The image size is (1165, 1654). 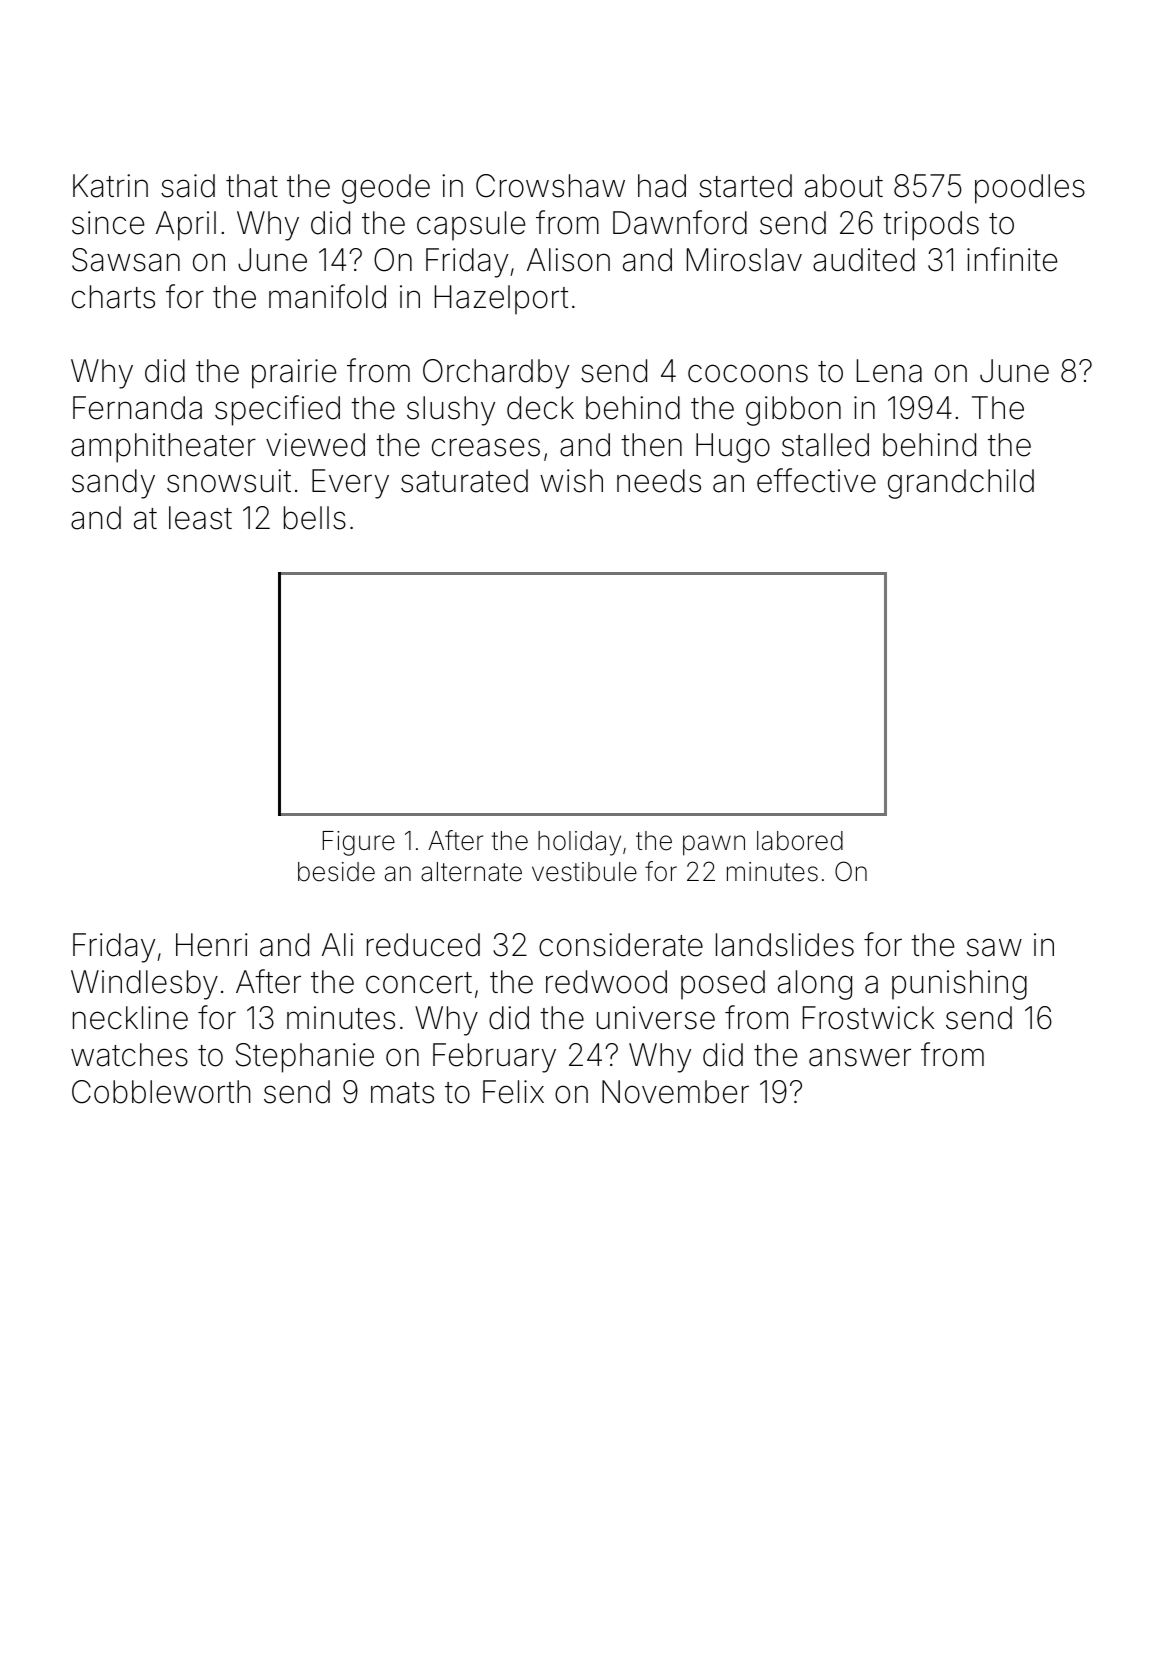 I want to click on geode, so click(x=386, y=189).
